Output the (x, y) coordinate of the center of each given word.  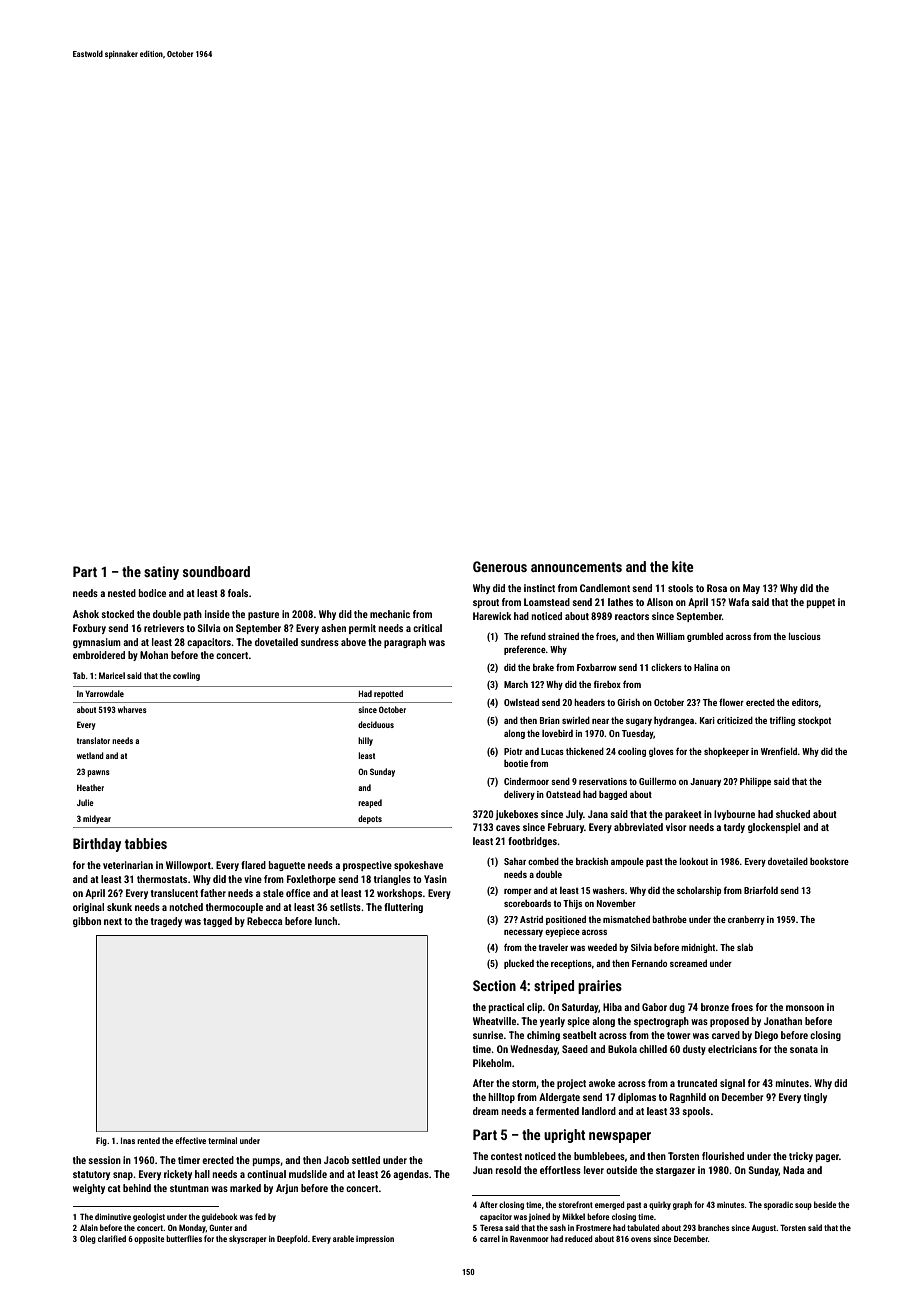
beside (825, 1204)
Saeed (575, 1049)
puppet (821, 603)
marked (245, 1188)
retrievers (164, 628)
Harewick (492, 616)
